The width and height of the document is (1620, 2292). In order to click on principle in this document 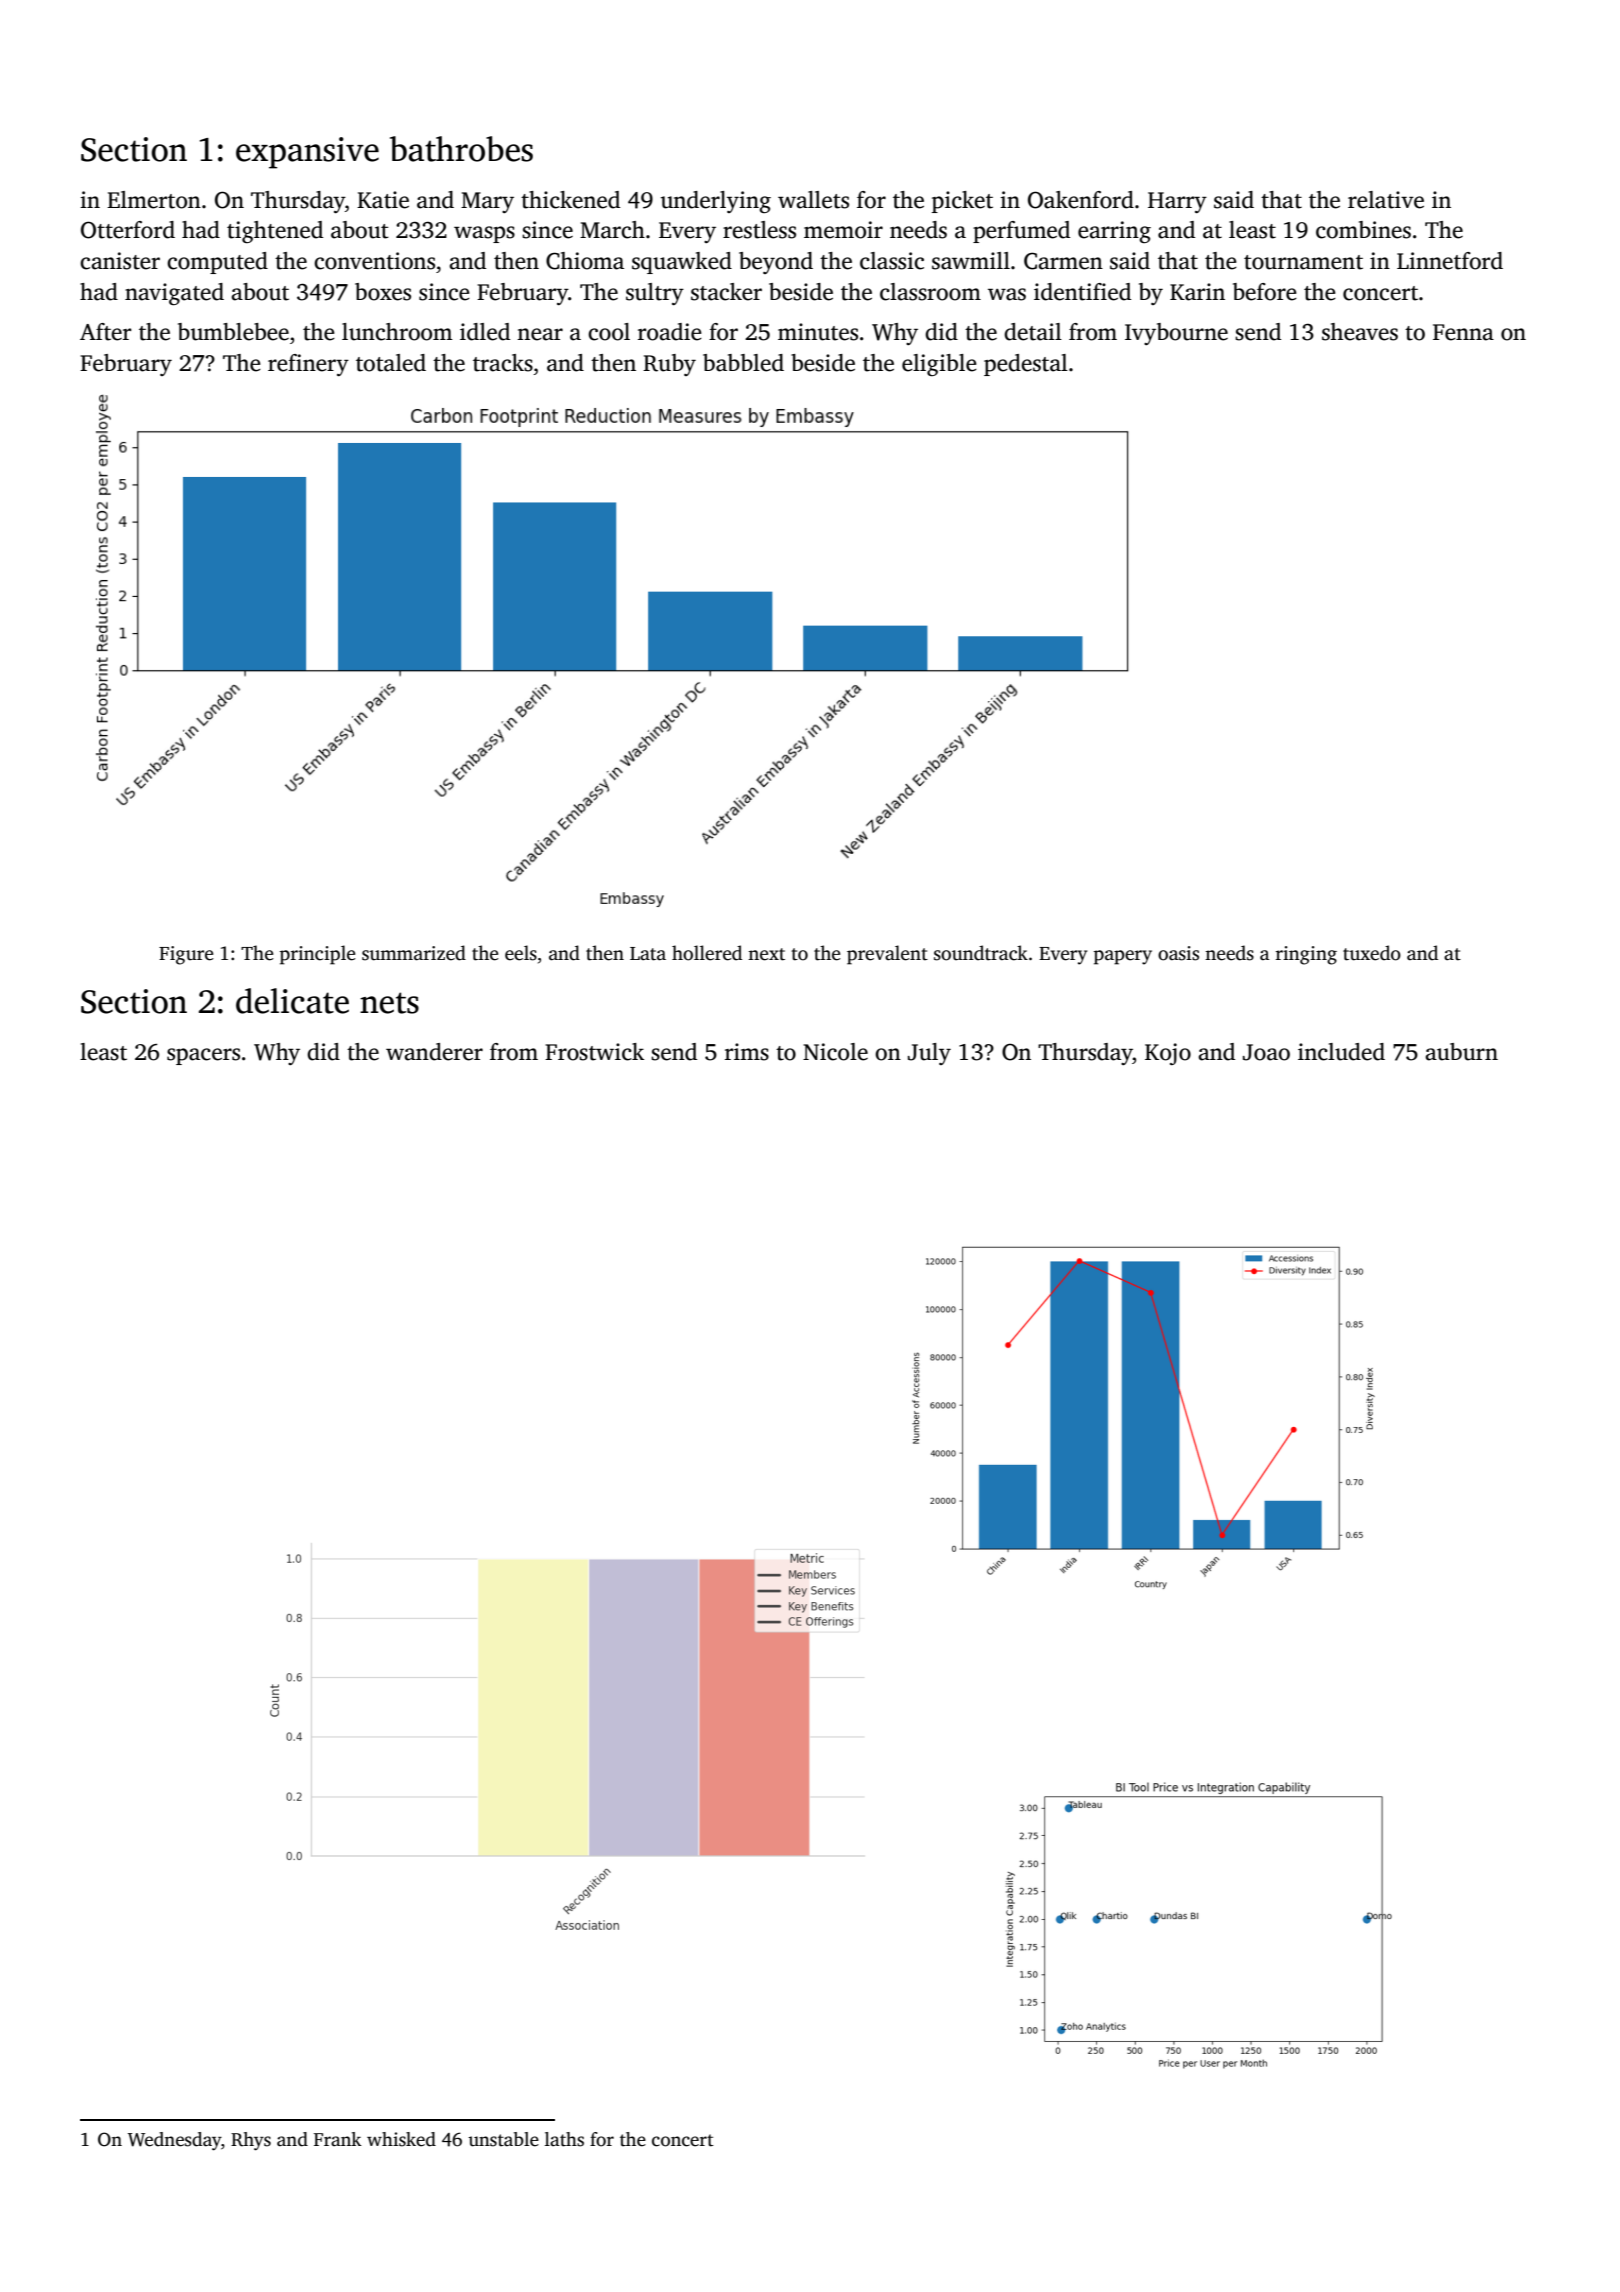, I will do `click(318, 955)`.
